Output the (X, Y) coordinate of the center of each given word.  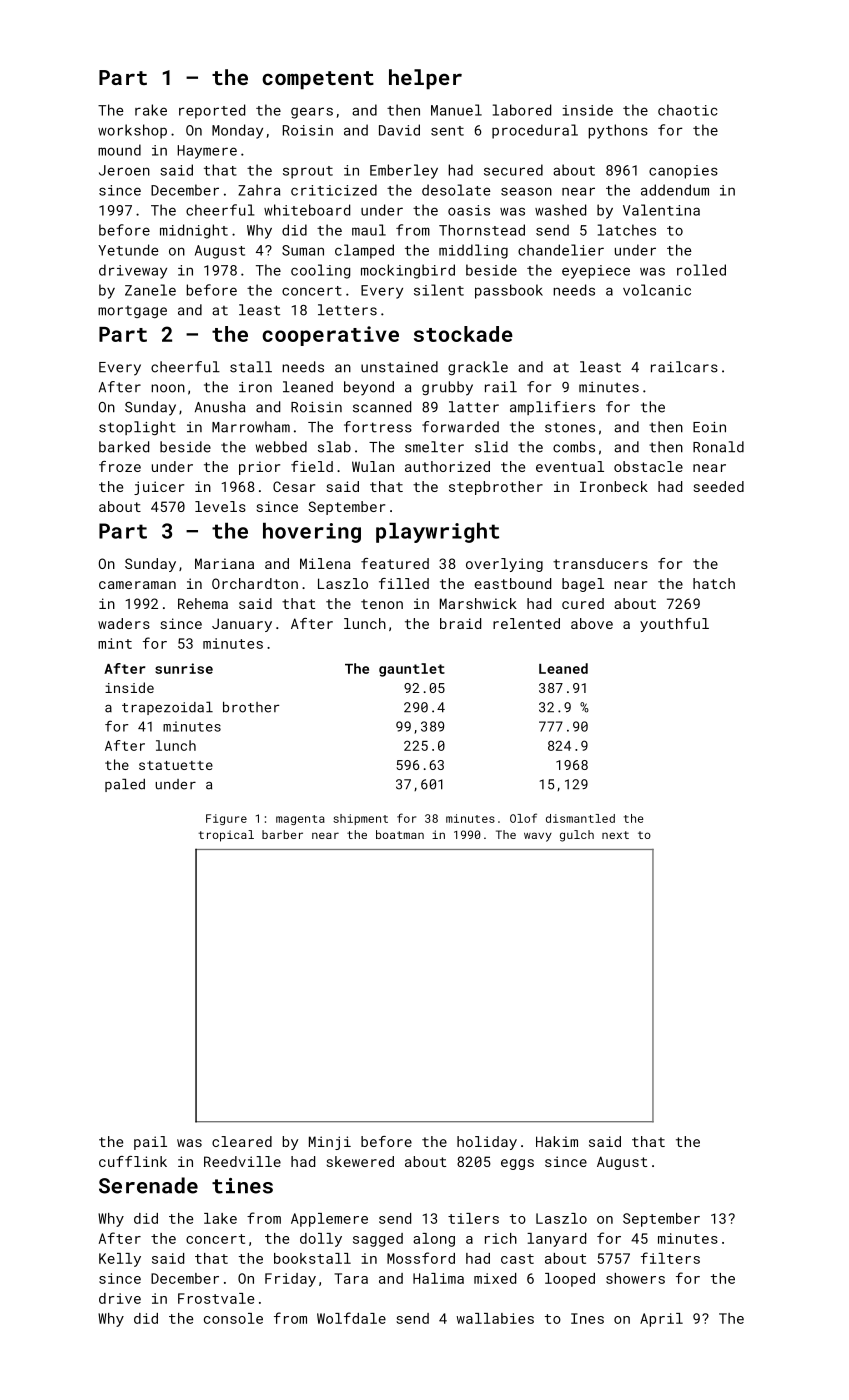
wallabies (495, 1318)
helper (425, 79)
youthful (674, 625)
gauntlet (412, 670)
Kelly (120, 1260)
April (661, 1320)
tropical (226, 836)
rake (151, 110)
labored (522, 110)
